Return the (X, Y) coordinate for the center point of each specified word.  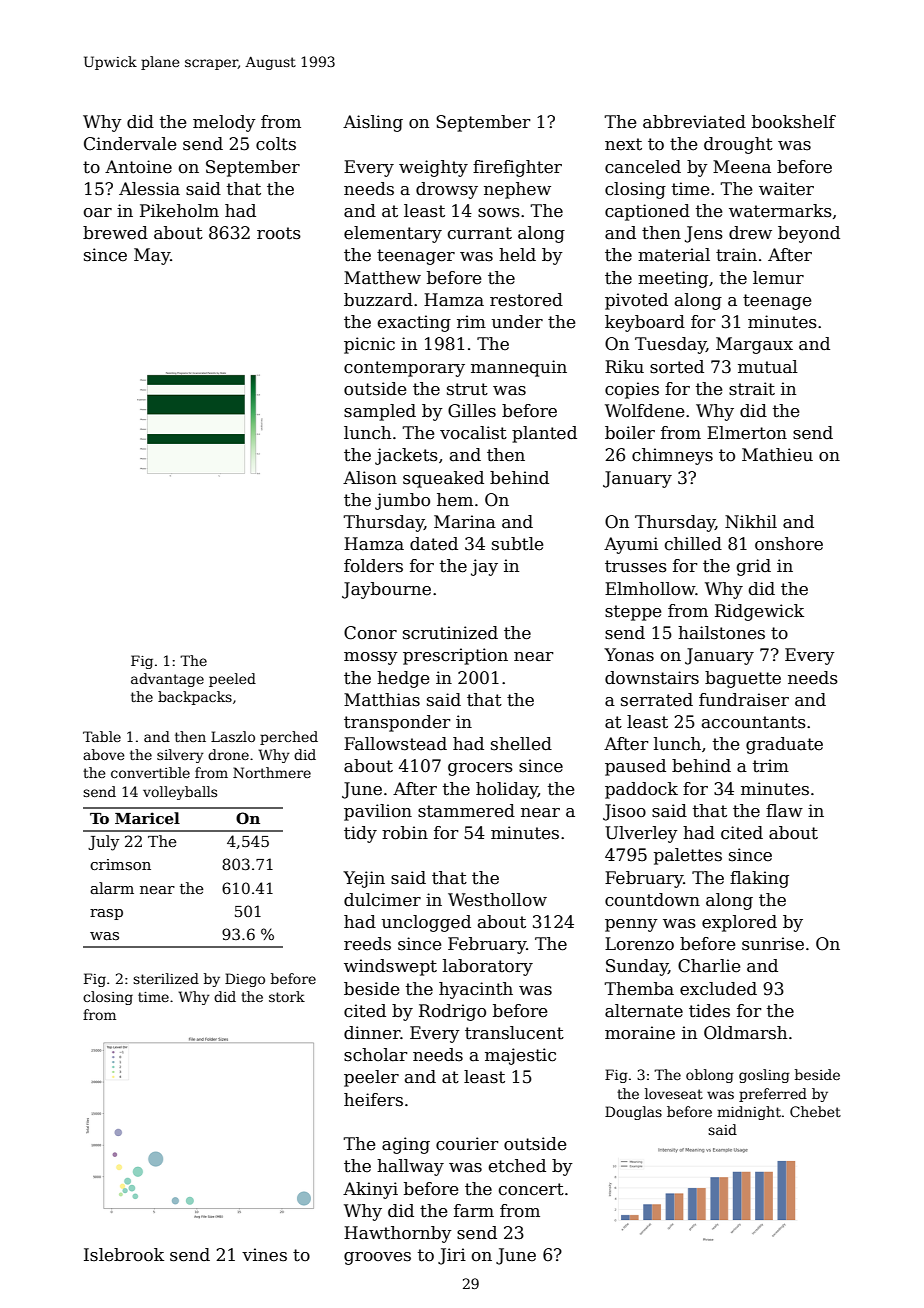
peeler (371, 1078)
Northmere (272, 772)
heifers (373, 1100)
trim (771, 766)
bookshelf (794, 122)
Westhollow (497, 900)
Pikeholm (179, 211)
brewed (115, 233)
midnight (749, 1113)
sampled (380, 412)
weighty (433, 168)
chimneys (672, 456)
